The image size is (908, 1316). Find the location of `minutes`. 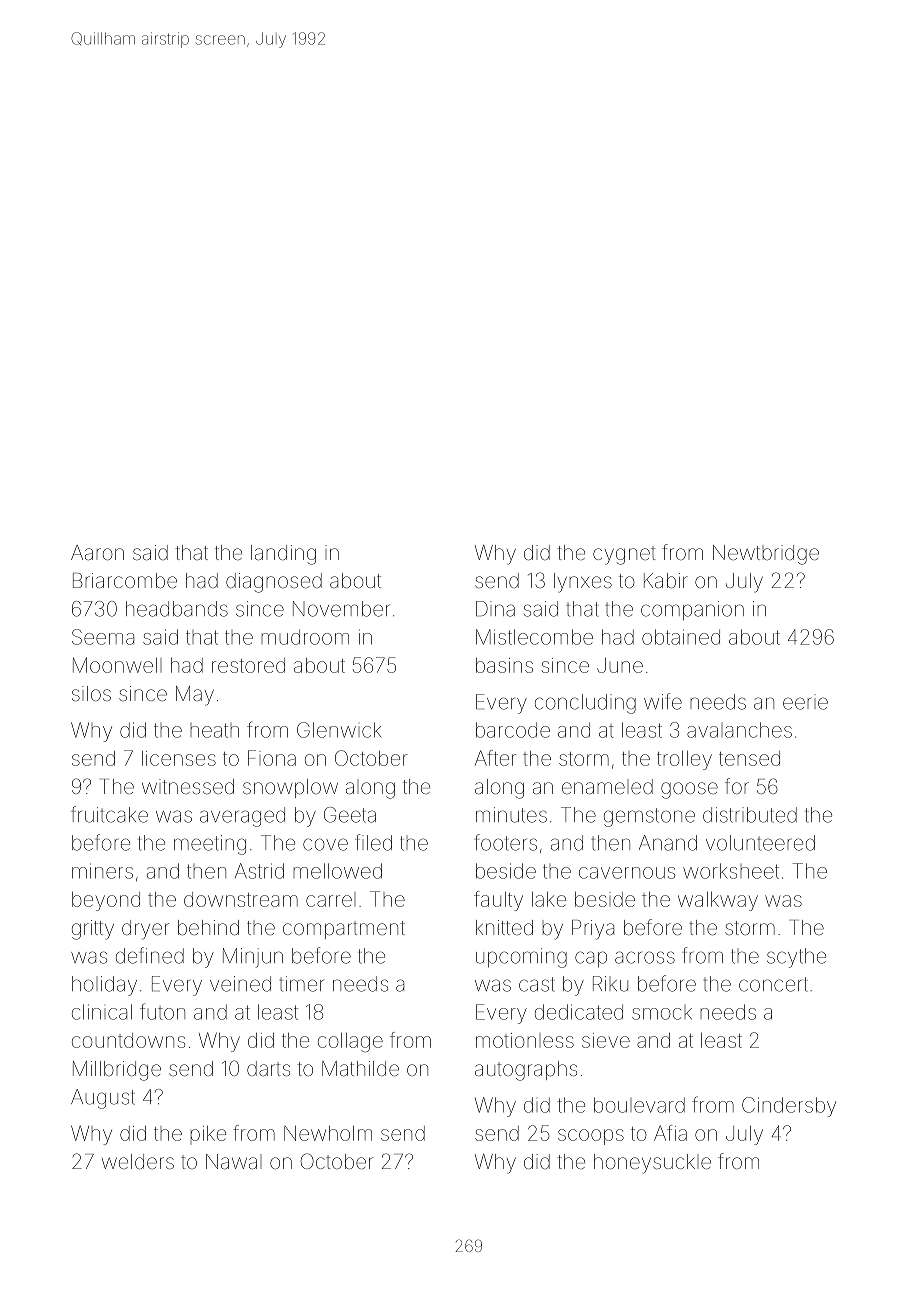

minutes is located at coordinates (511, 815).
